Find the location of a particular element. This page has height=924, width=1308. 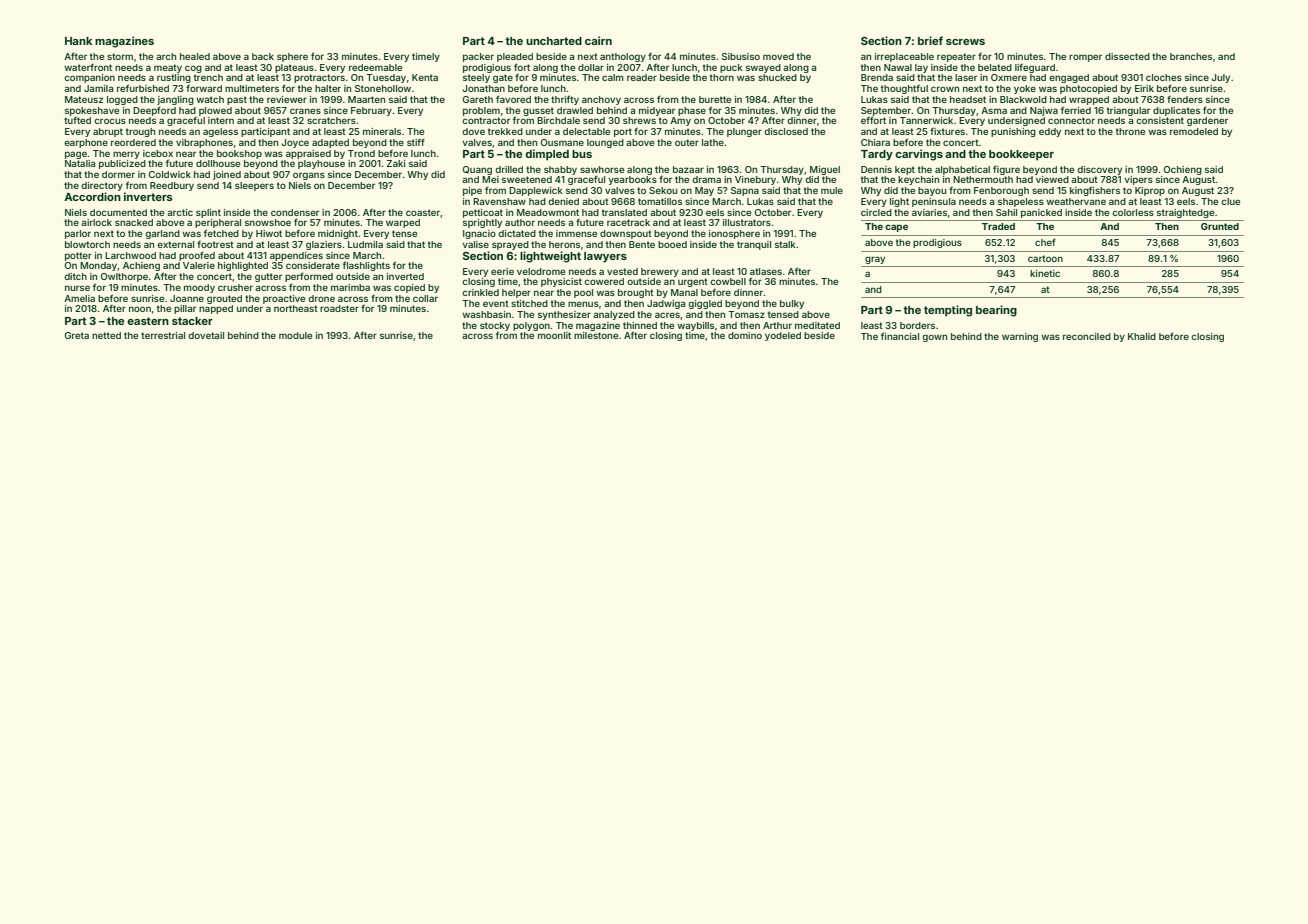

sweetened is located at coordinates (527, 179).
